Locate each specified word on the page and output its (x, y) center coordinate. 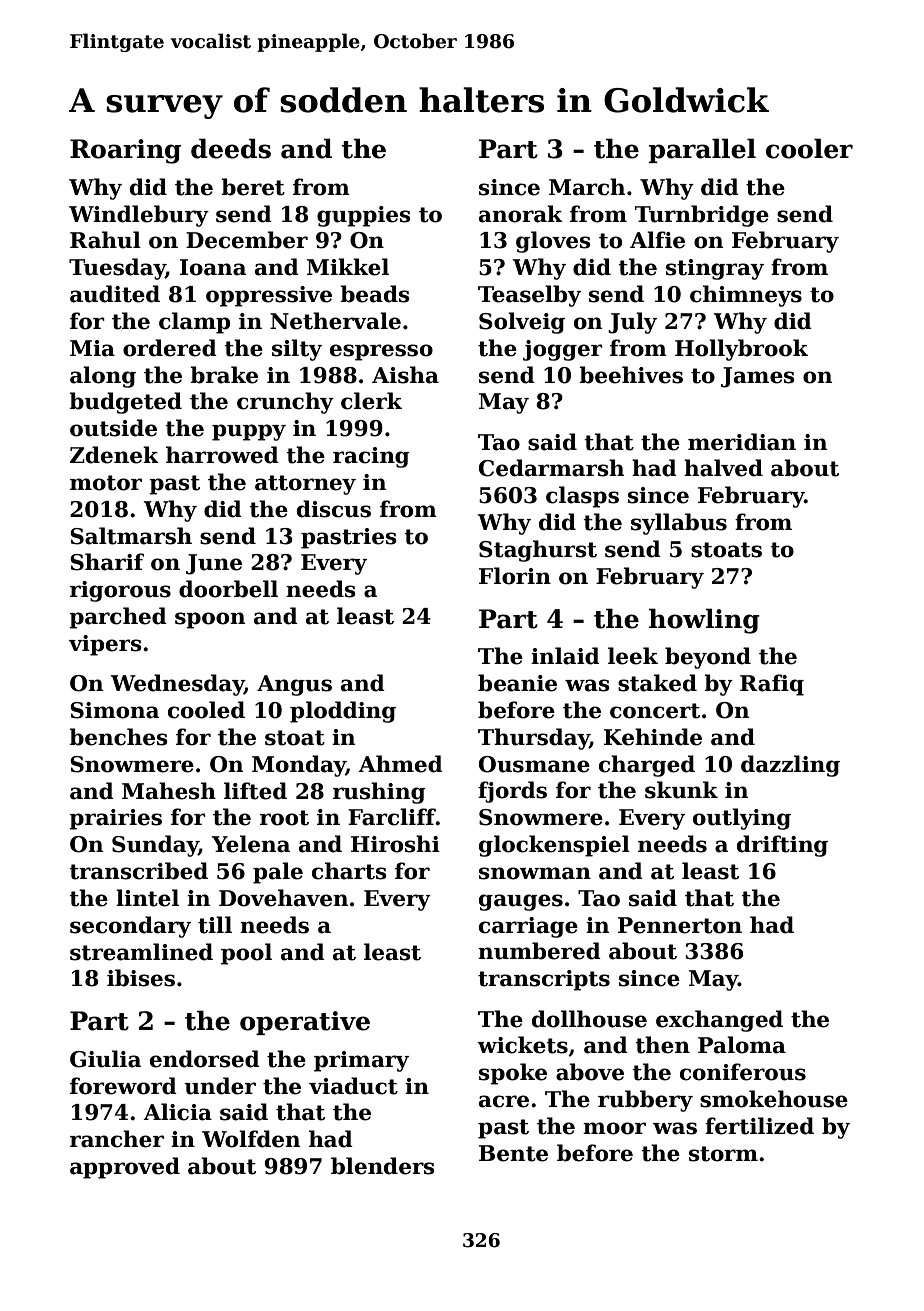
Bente (513, 1153)
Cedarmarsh (551, 468)
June (214, 564)
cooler (809, 148)
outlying (742, 819)
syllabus (679, 524)
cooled (206, 710)
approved (125, 1168)
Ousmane (534, 764)
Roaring (125, 151)
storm (723, 1154)
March (587, 187)
